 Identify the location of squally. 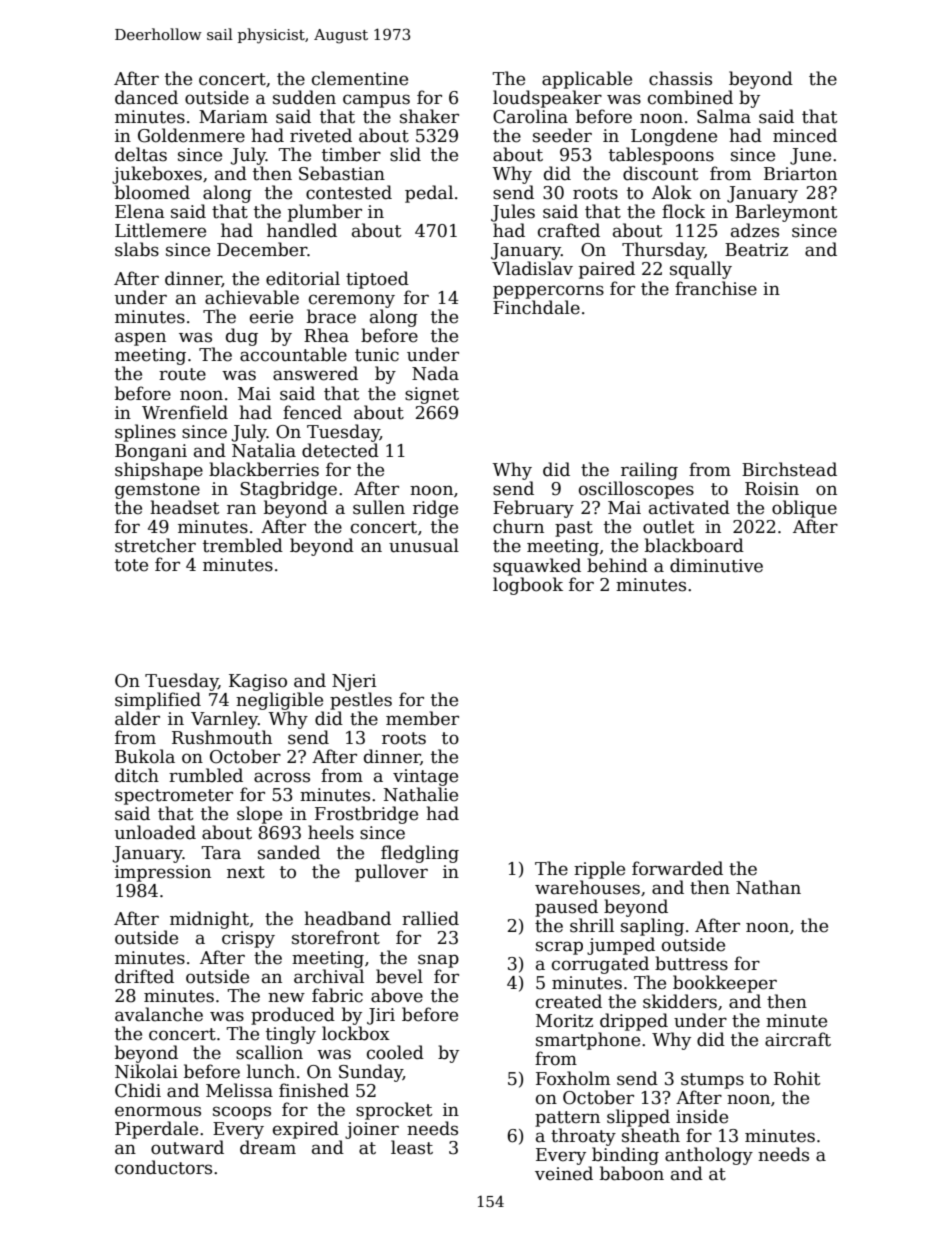
(701, 270).
